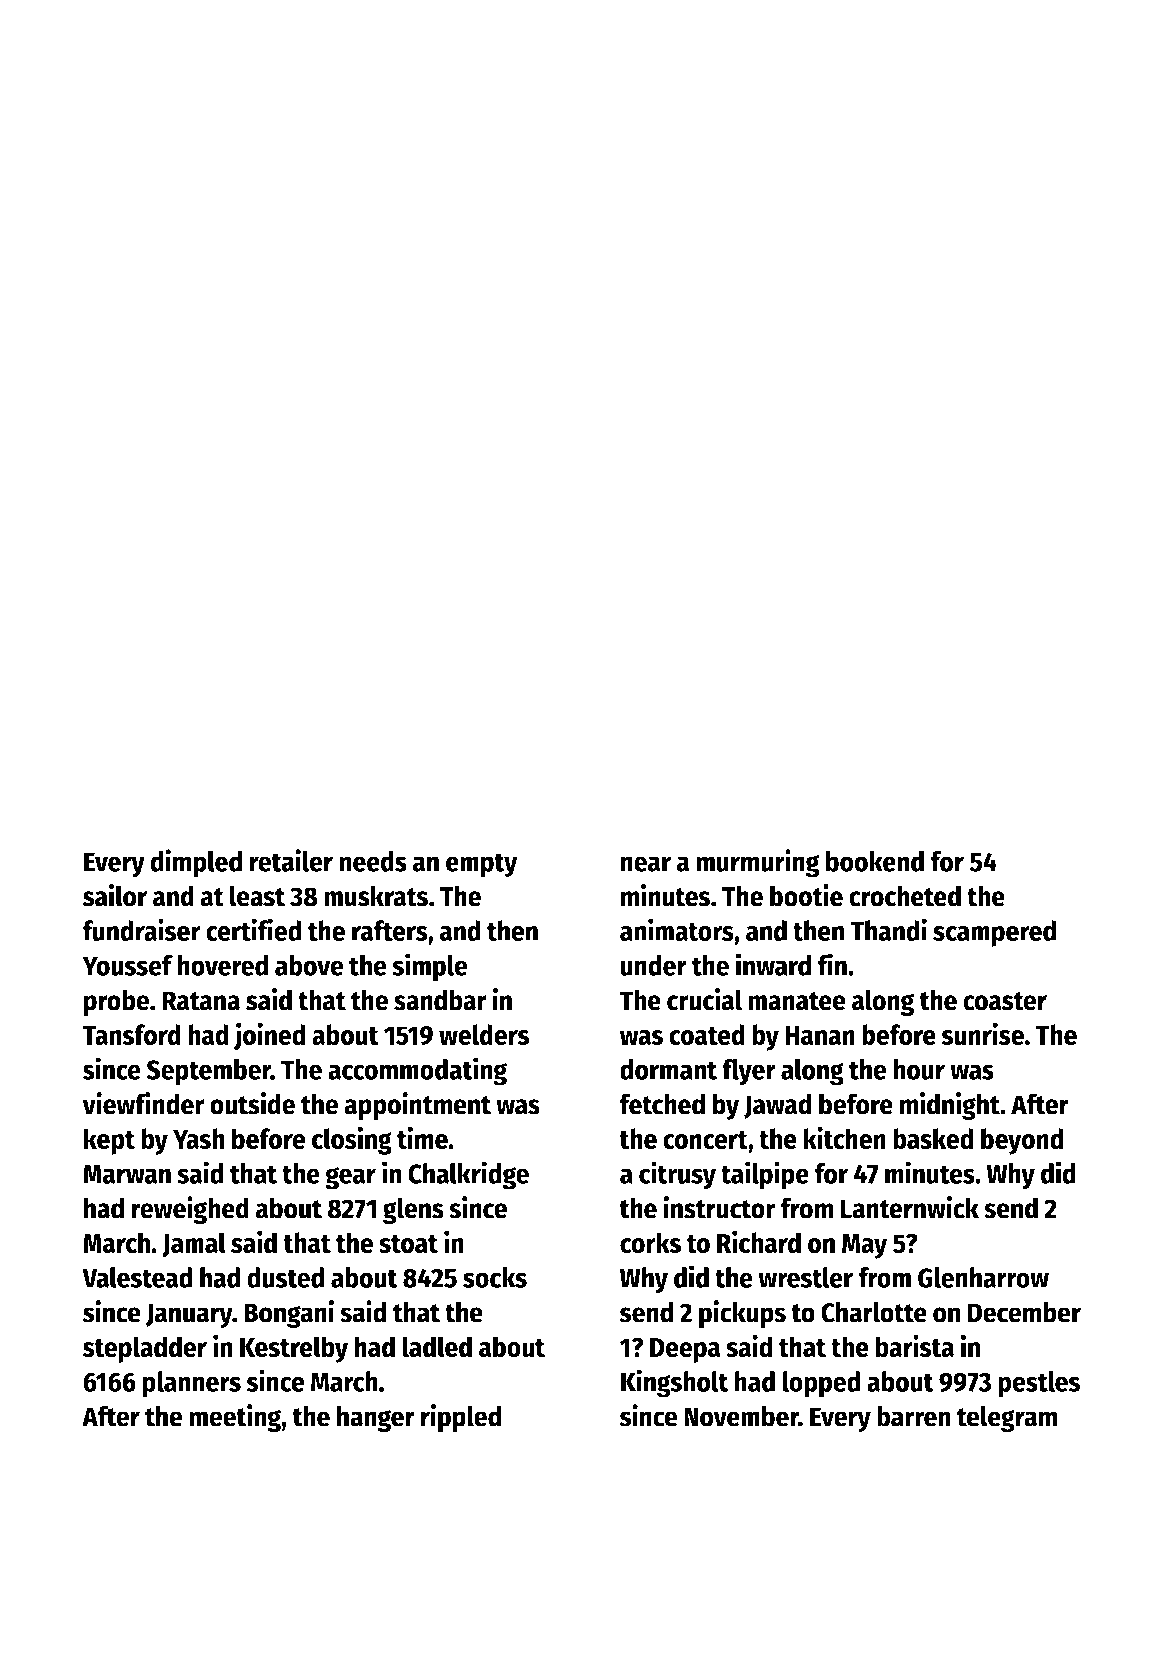 The height and width of the screenshot is (1654, 1165). Describe the element at coordinates (758, 863) in the screenshot. I see `murmuring` at that location.
